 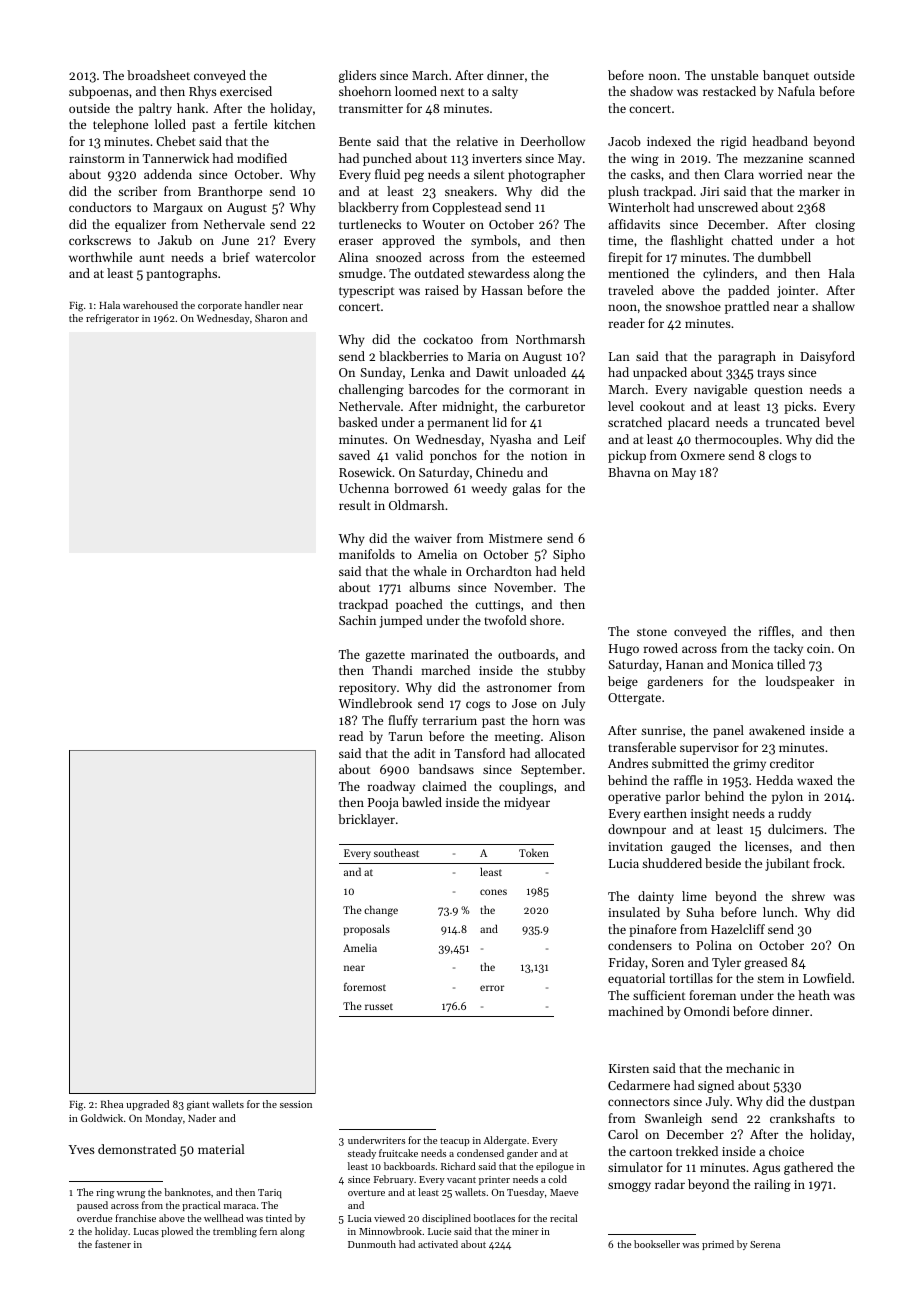 What do you see at coordinates (525, 1231) in the screenshot?
I see `miner` at bounding box center [525, 1231].
